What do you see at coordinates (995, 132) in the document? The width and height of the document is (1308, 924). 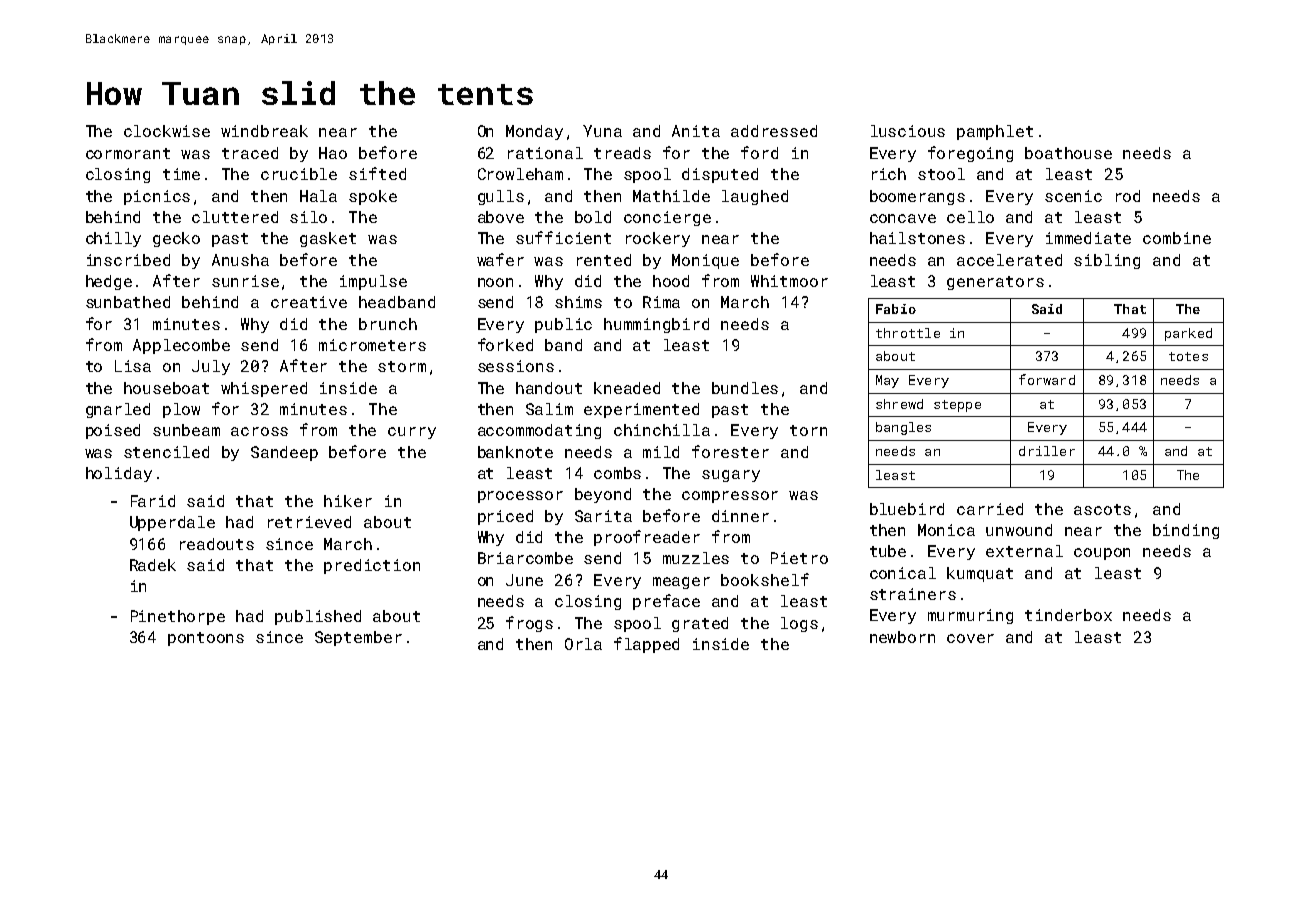 I see `pamphlet` at bounding box center [995, 132].
